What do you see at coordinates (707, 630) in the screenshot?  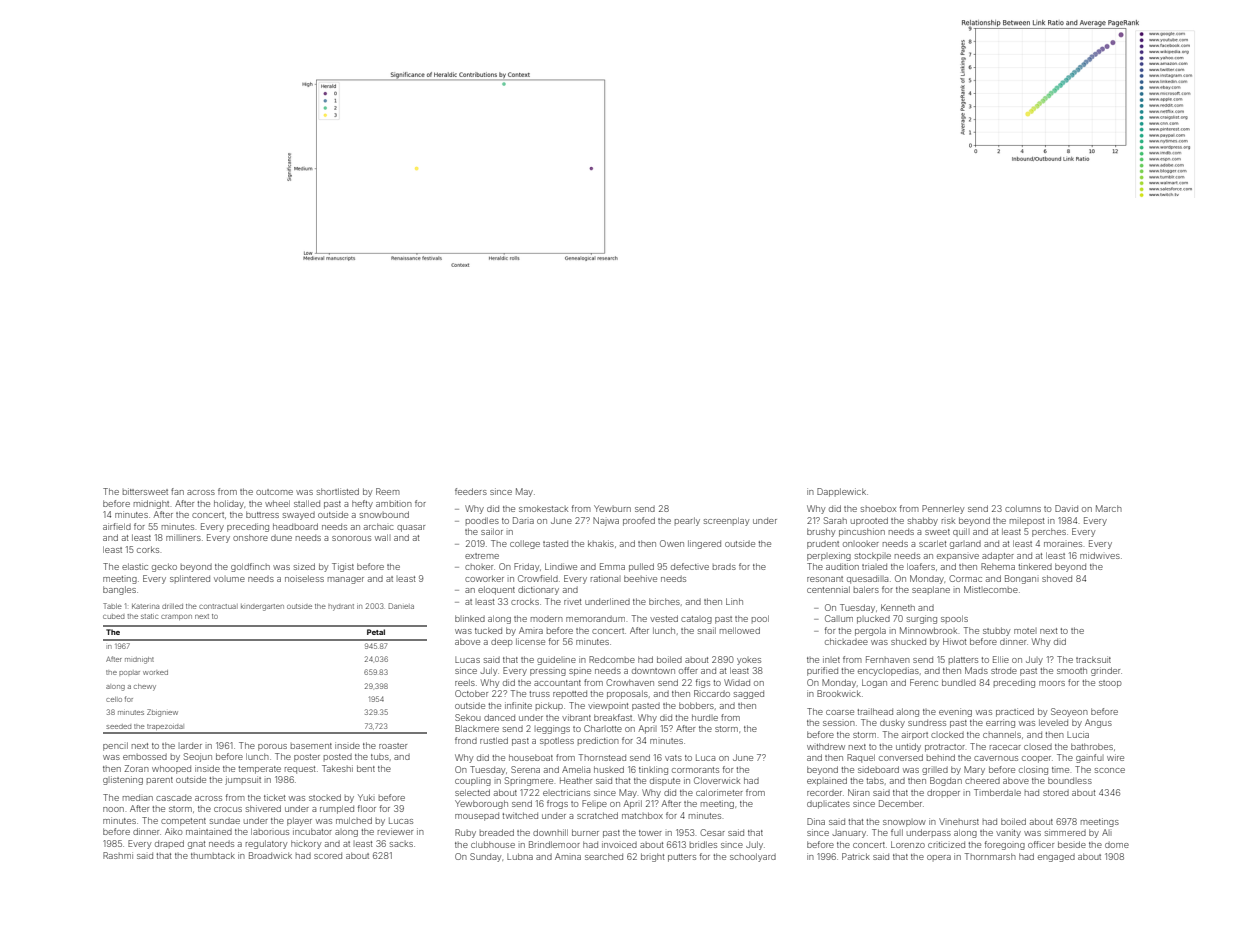 I see `snail` at bounding box center [707, 630].
